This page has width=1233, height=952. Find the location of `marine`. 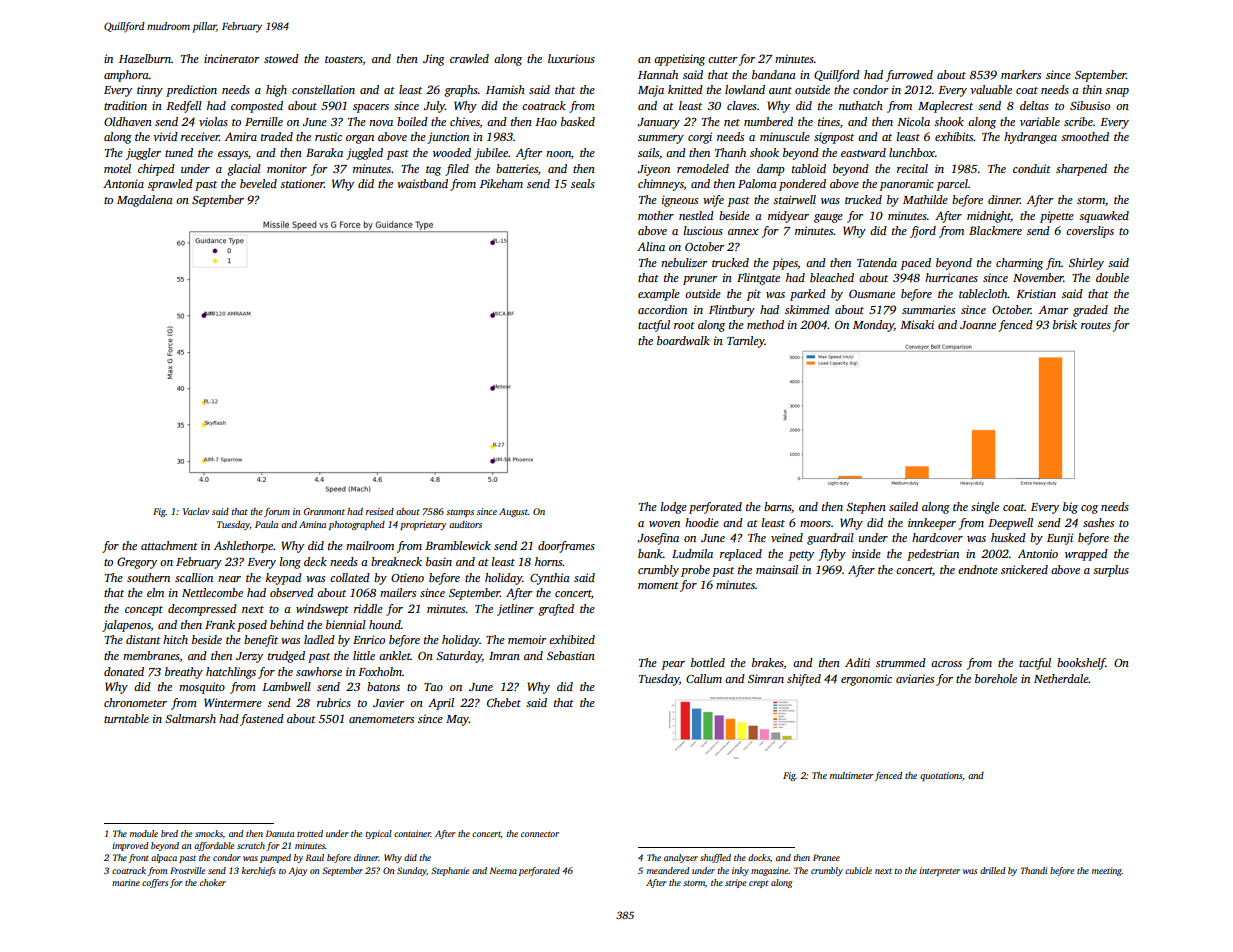

marine is located at coordinates (126, 882).
